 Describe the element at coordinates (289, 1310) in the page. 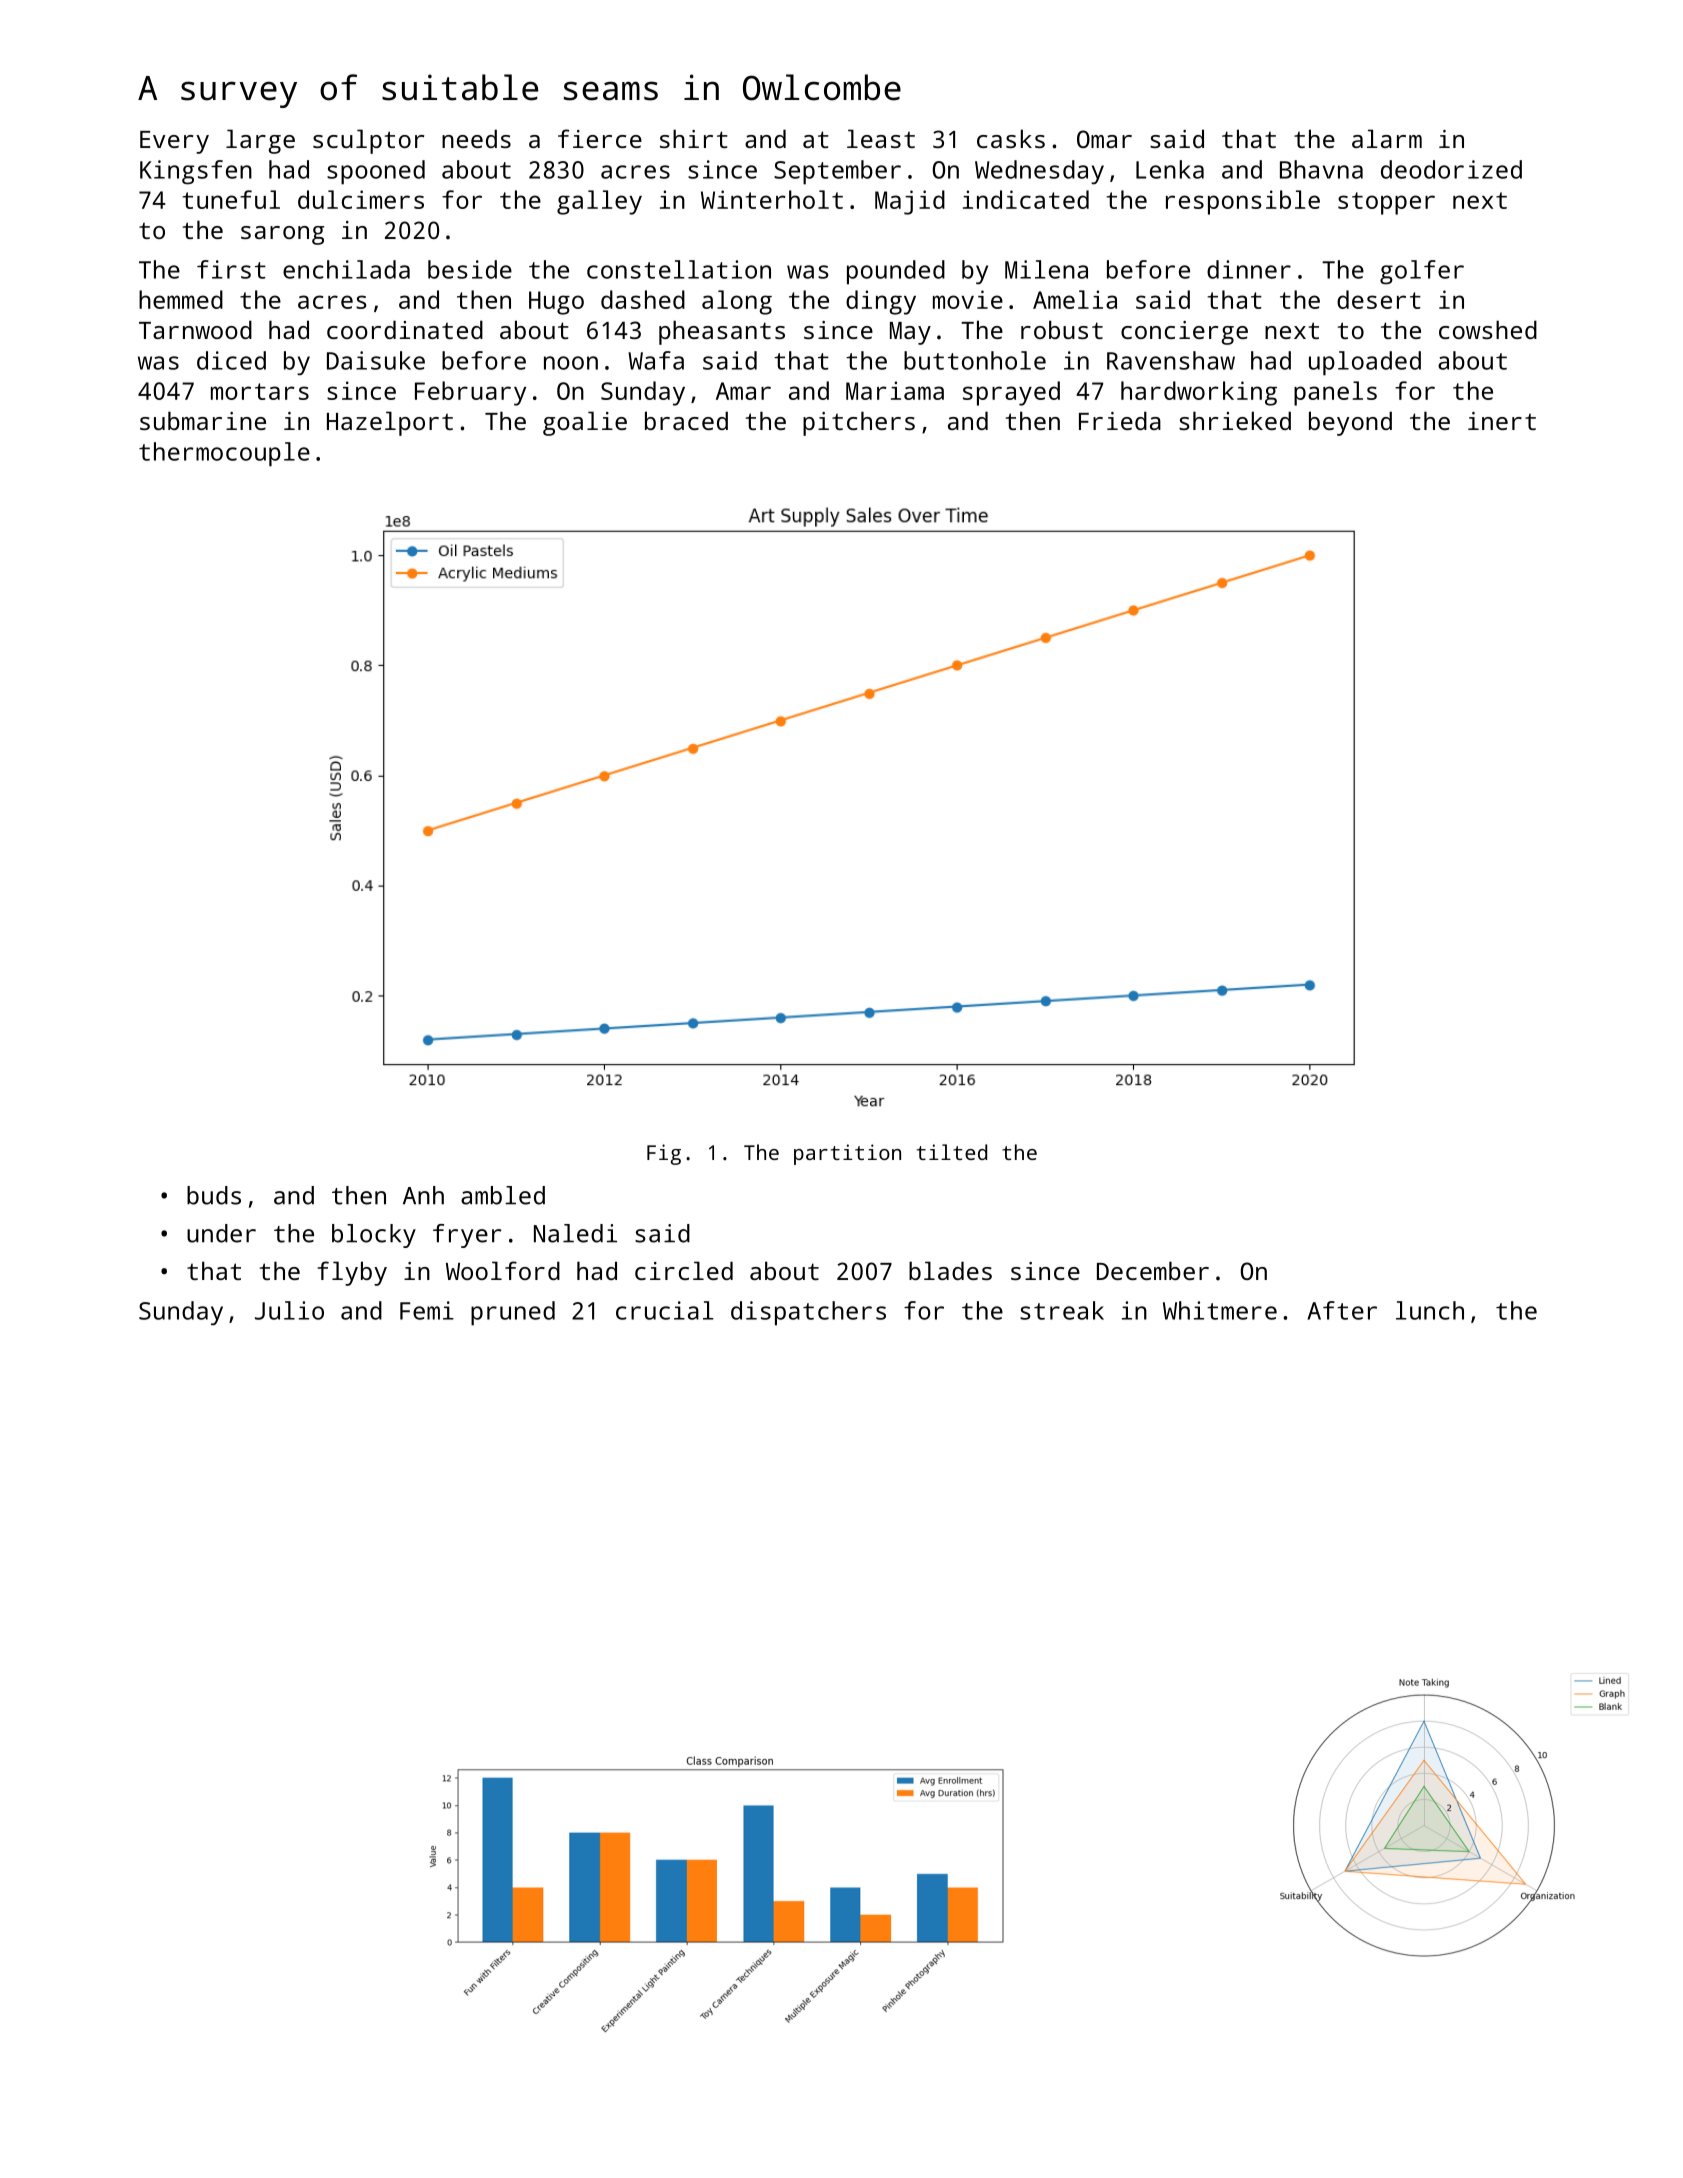

I see `Julio` at that location.
